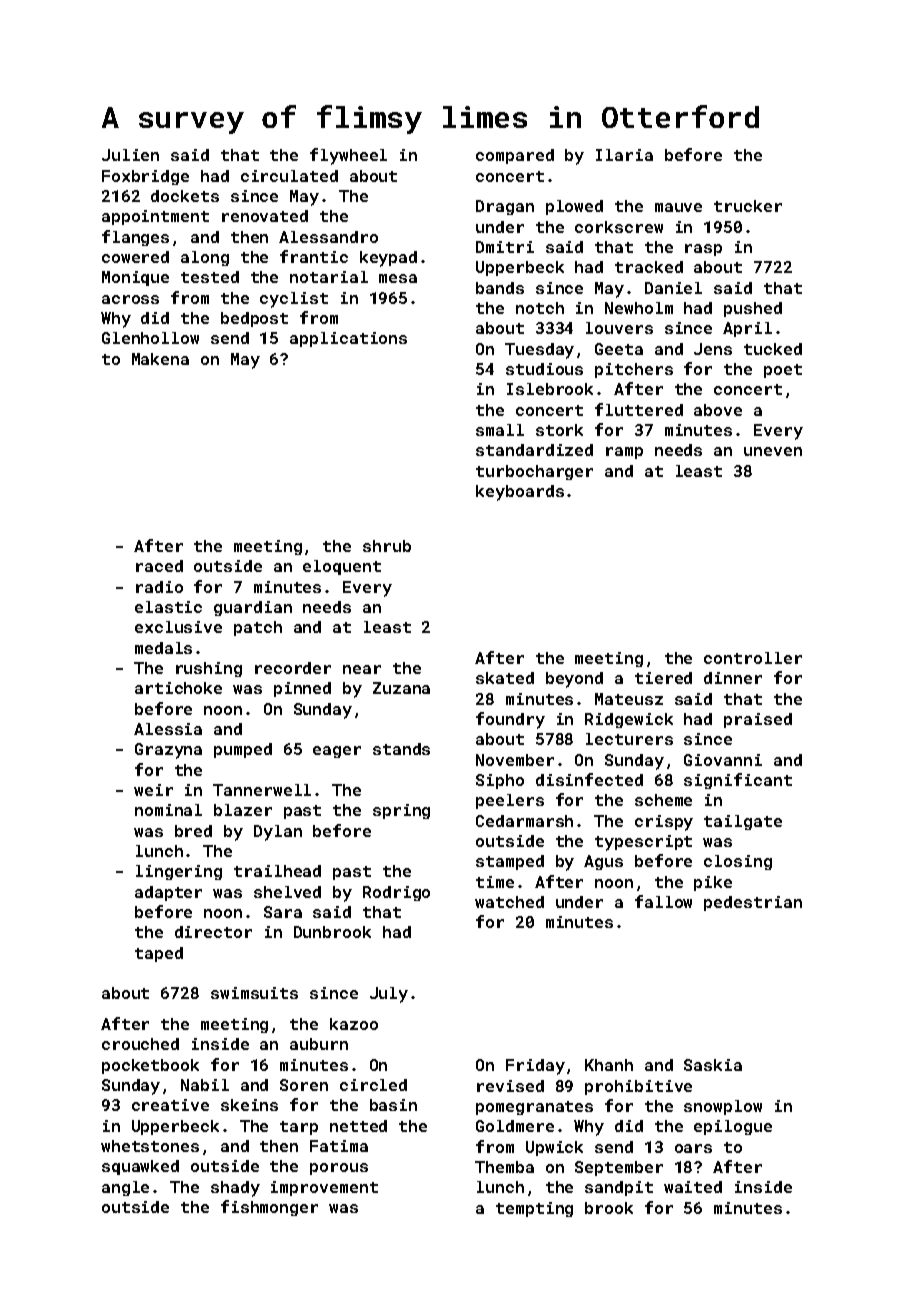 Image resolution: width=908 pixels, height=1316 pixels. I want to click on flanges, so click(135, 238).
